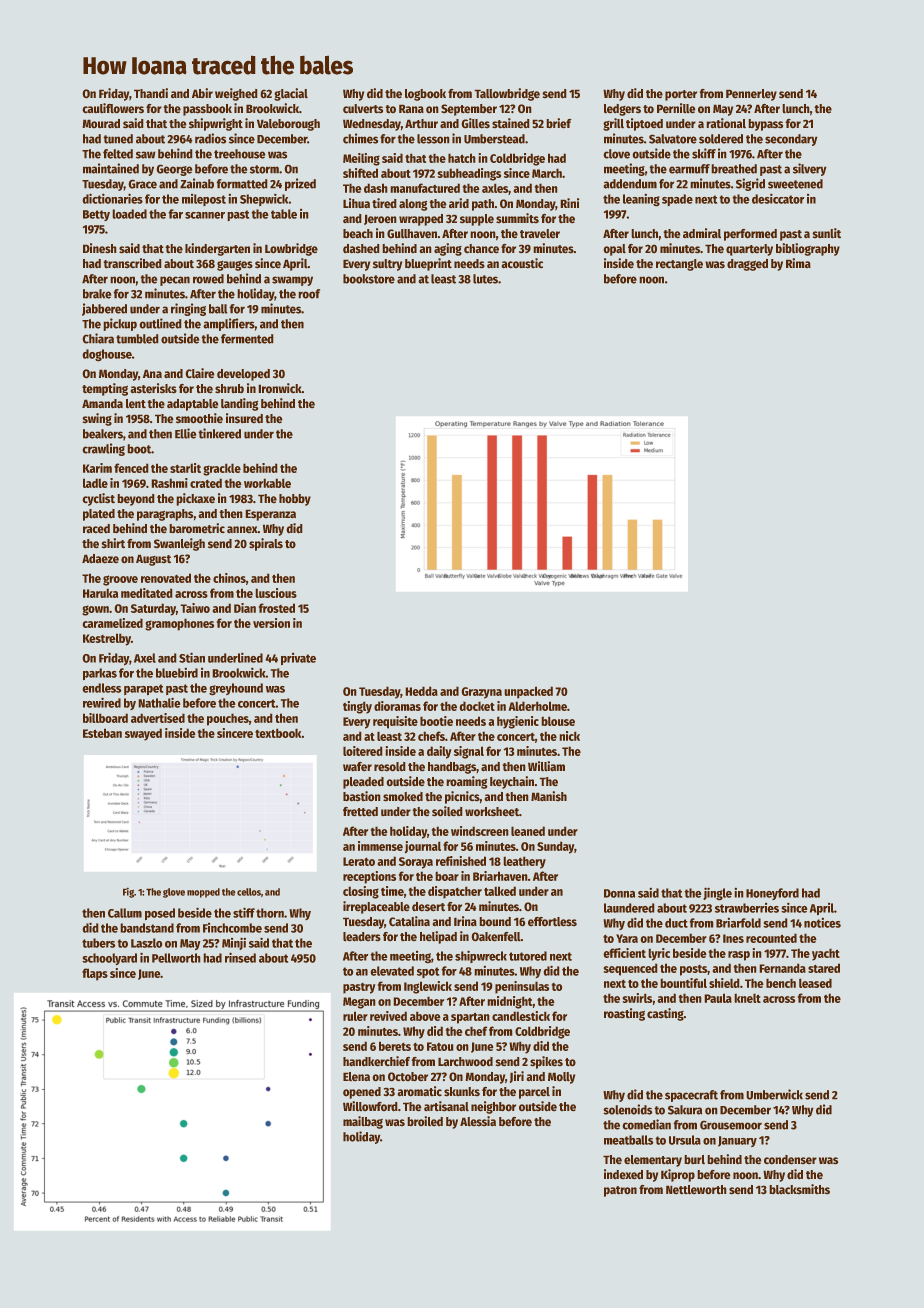  Describe the element at coordinates (425, 95) in the page. I see `logbook` at that location.
